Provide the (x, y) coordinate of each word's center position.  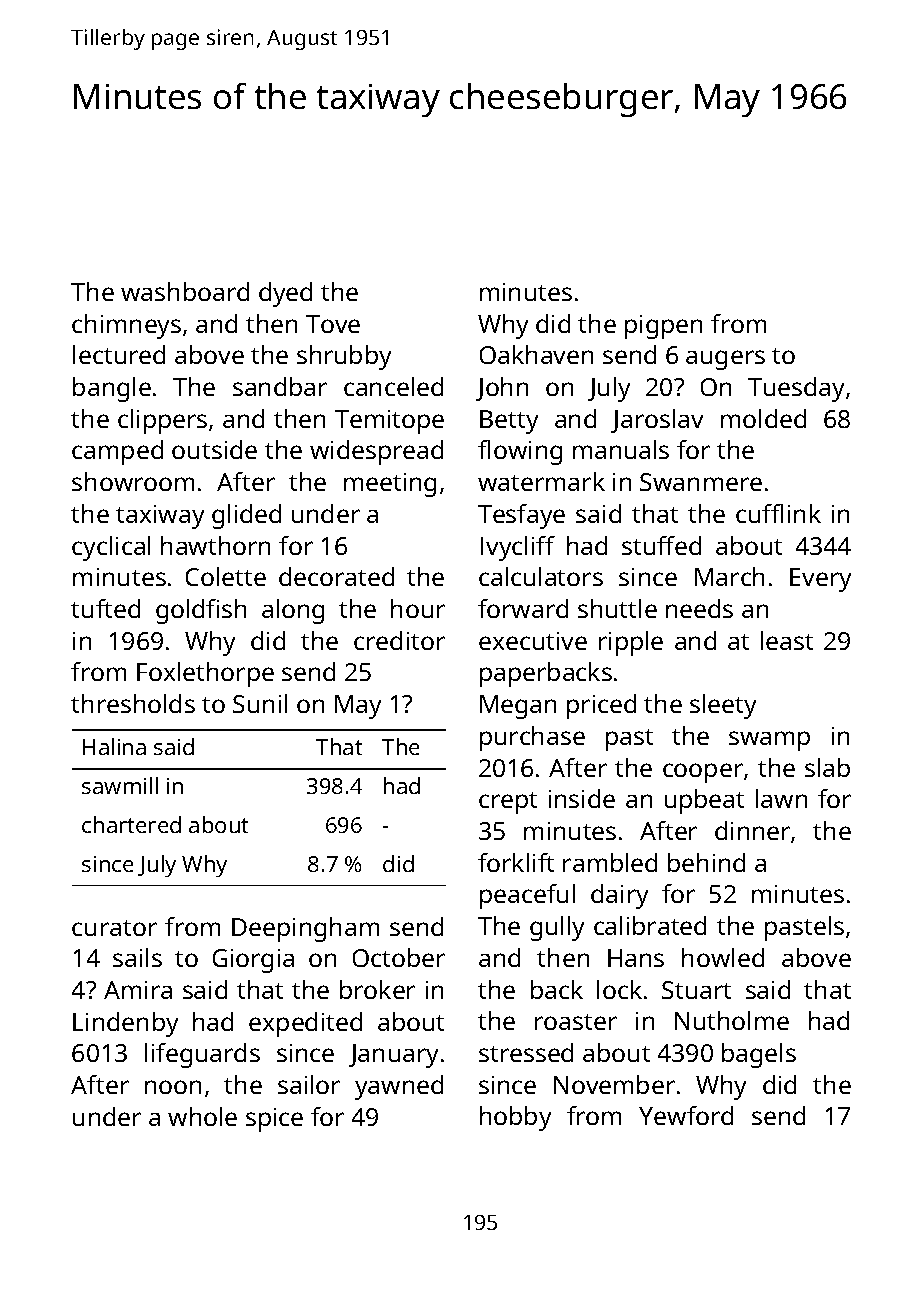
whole (202, 1116)
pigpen (663, 327)
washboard (185, 291)
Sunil (260, 703)
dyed (285, 294)
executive (533, 641)
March (729, 576)
